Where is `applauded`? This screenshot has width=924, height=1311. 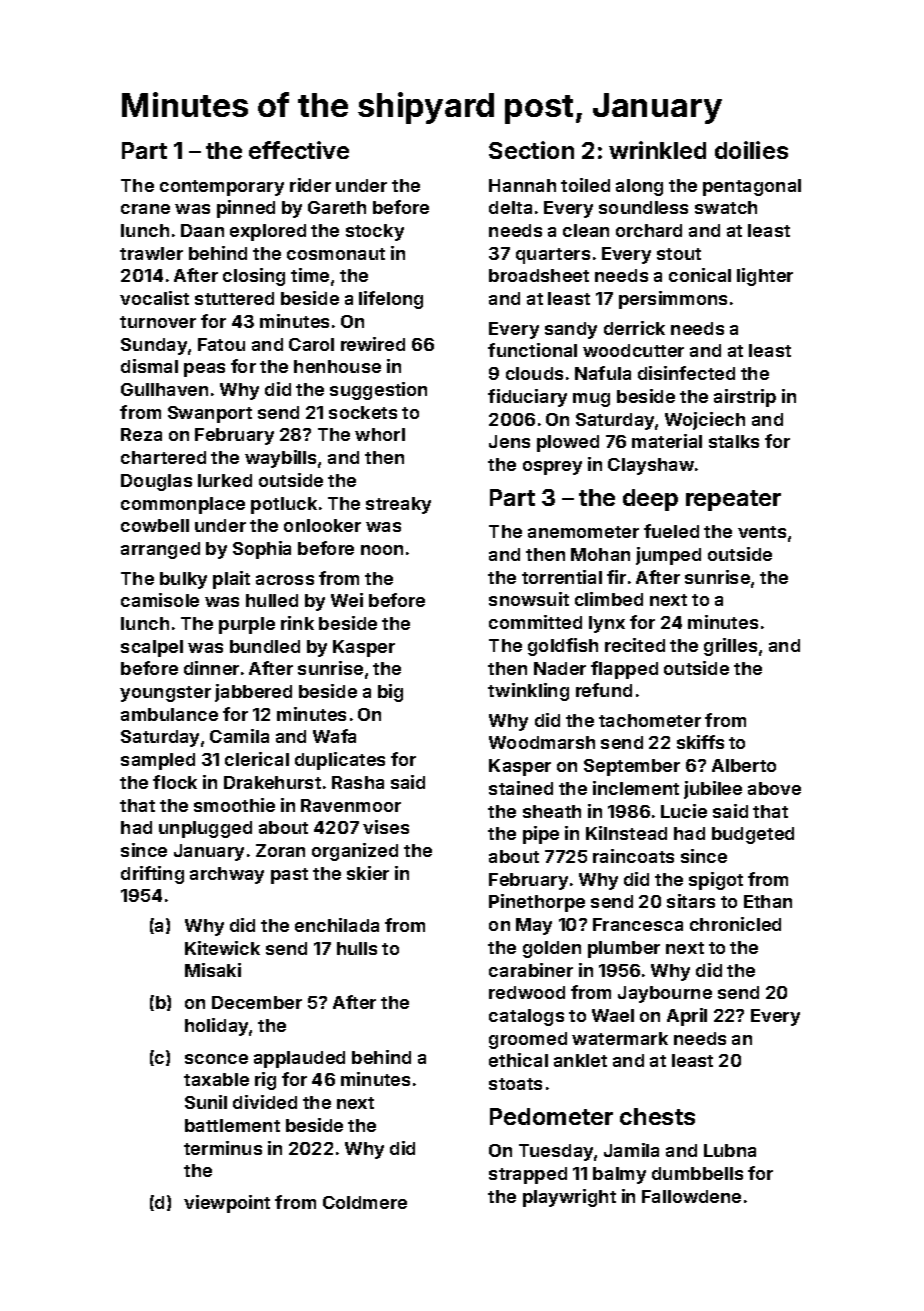
applauded is located at coordinates (299, 1059).
